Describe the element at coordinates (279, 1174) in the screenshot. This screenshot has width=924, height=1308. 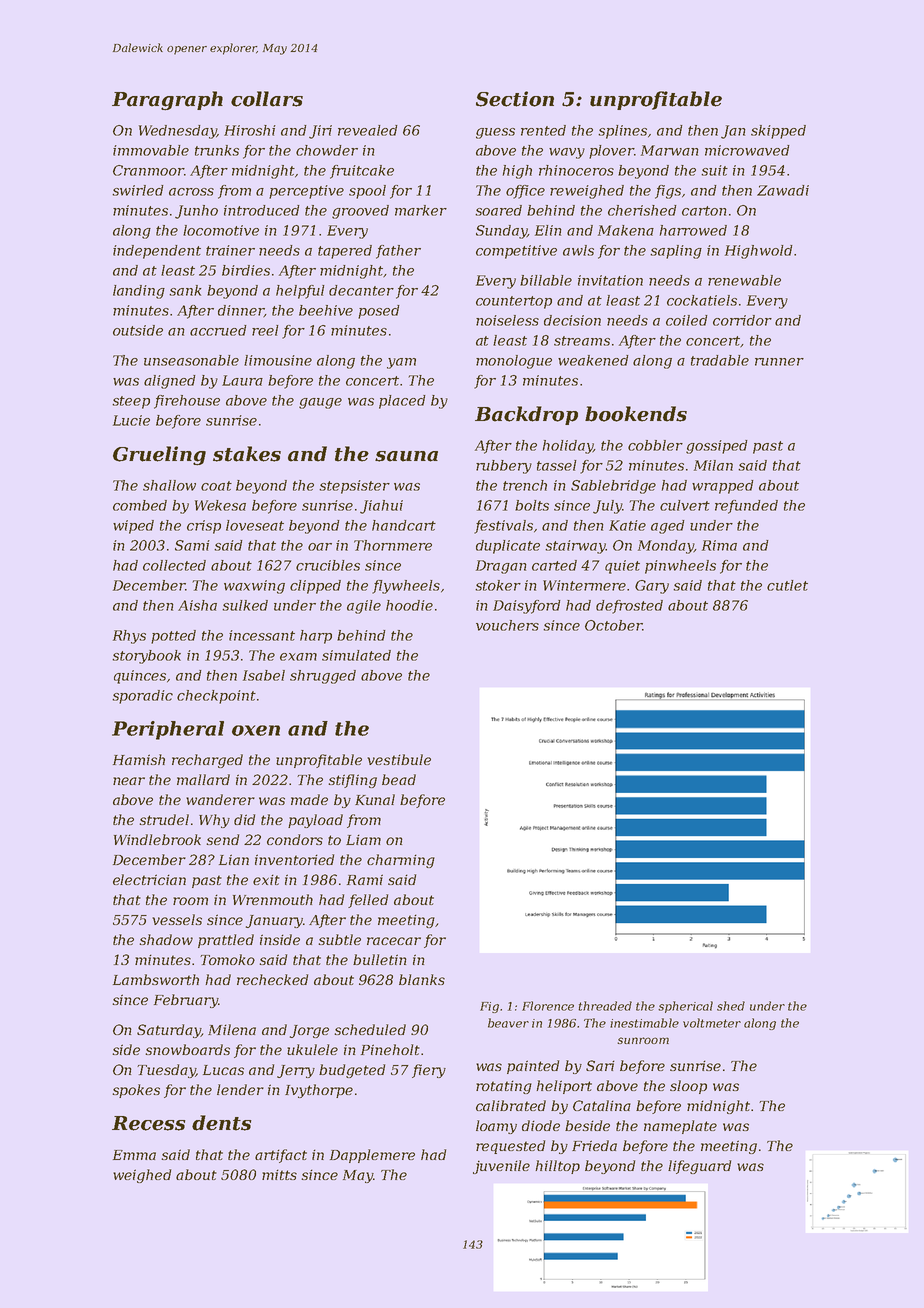
I see `mitts` at that location.
